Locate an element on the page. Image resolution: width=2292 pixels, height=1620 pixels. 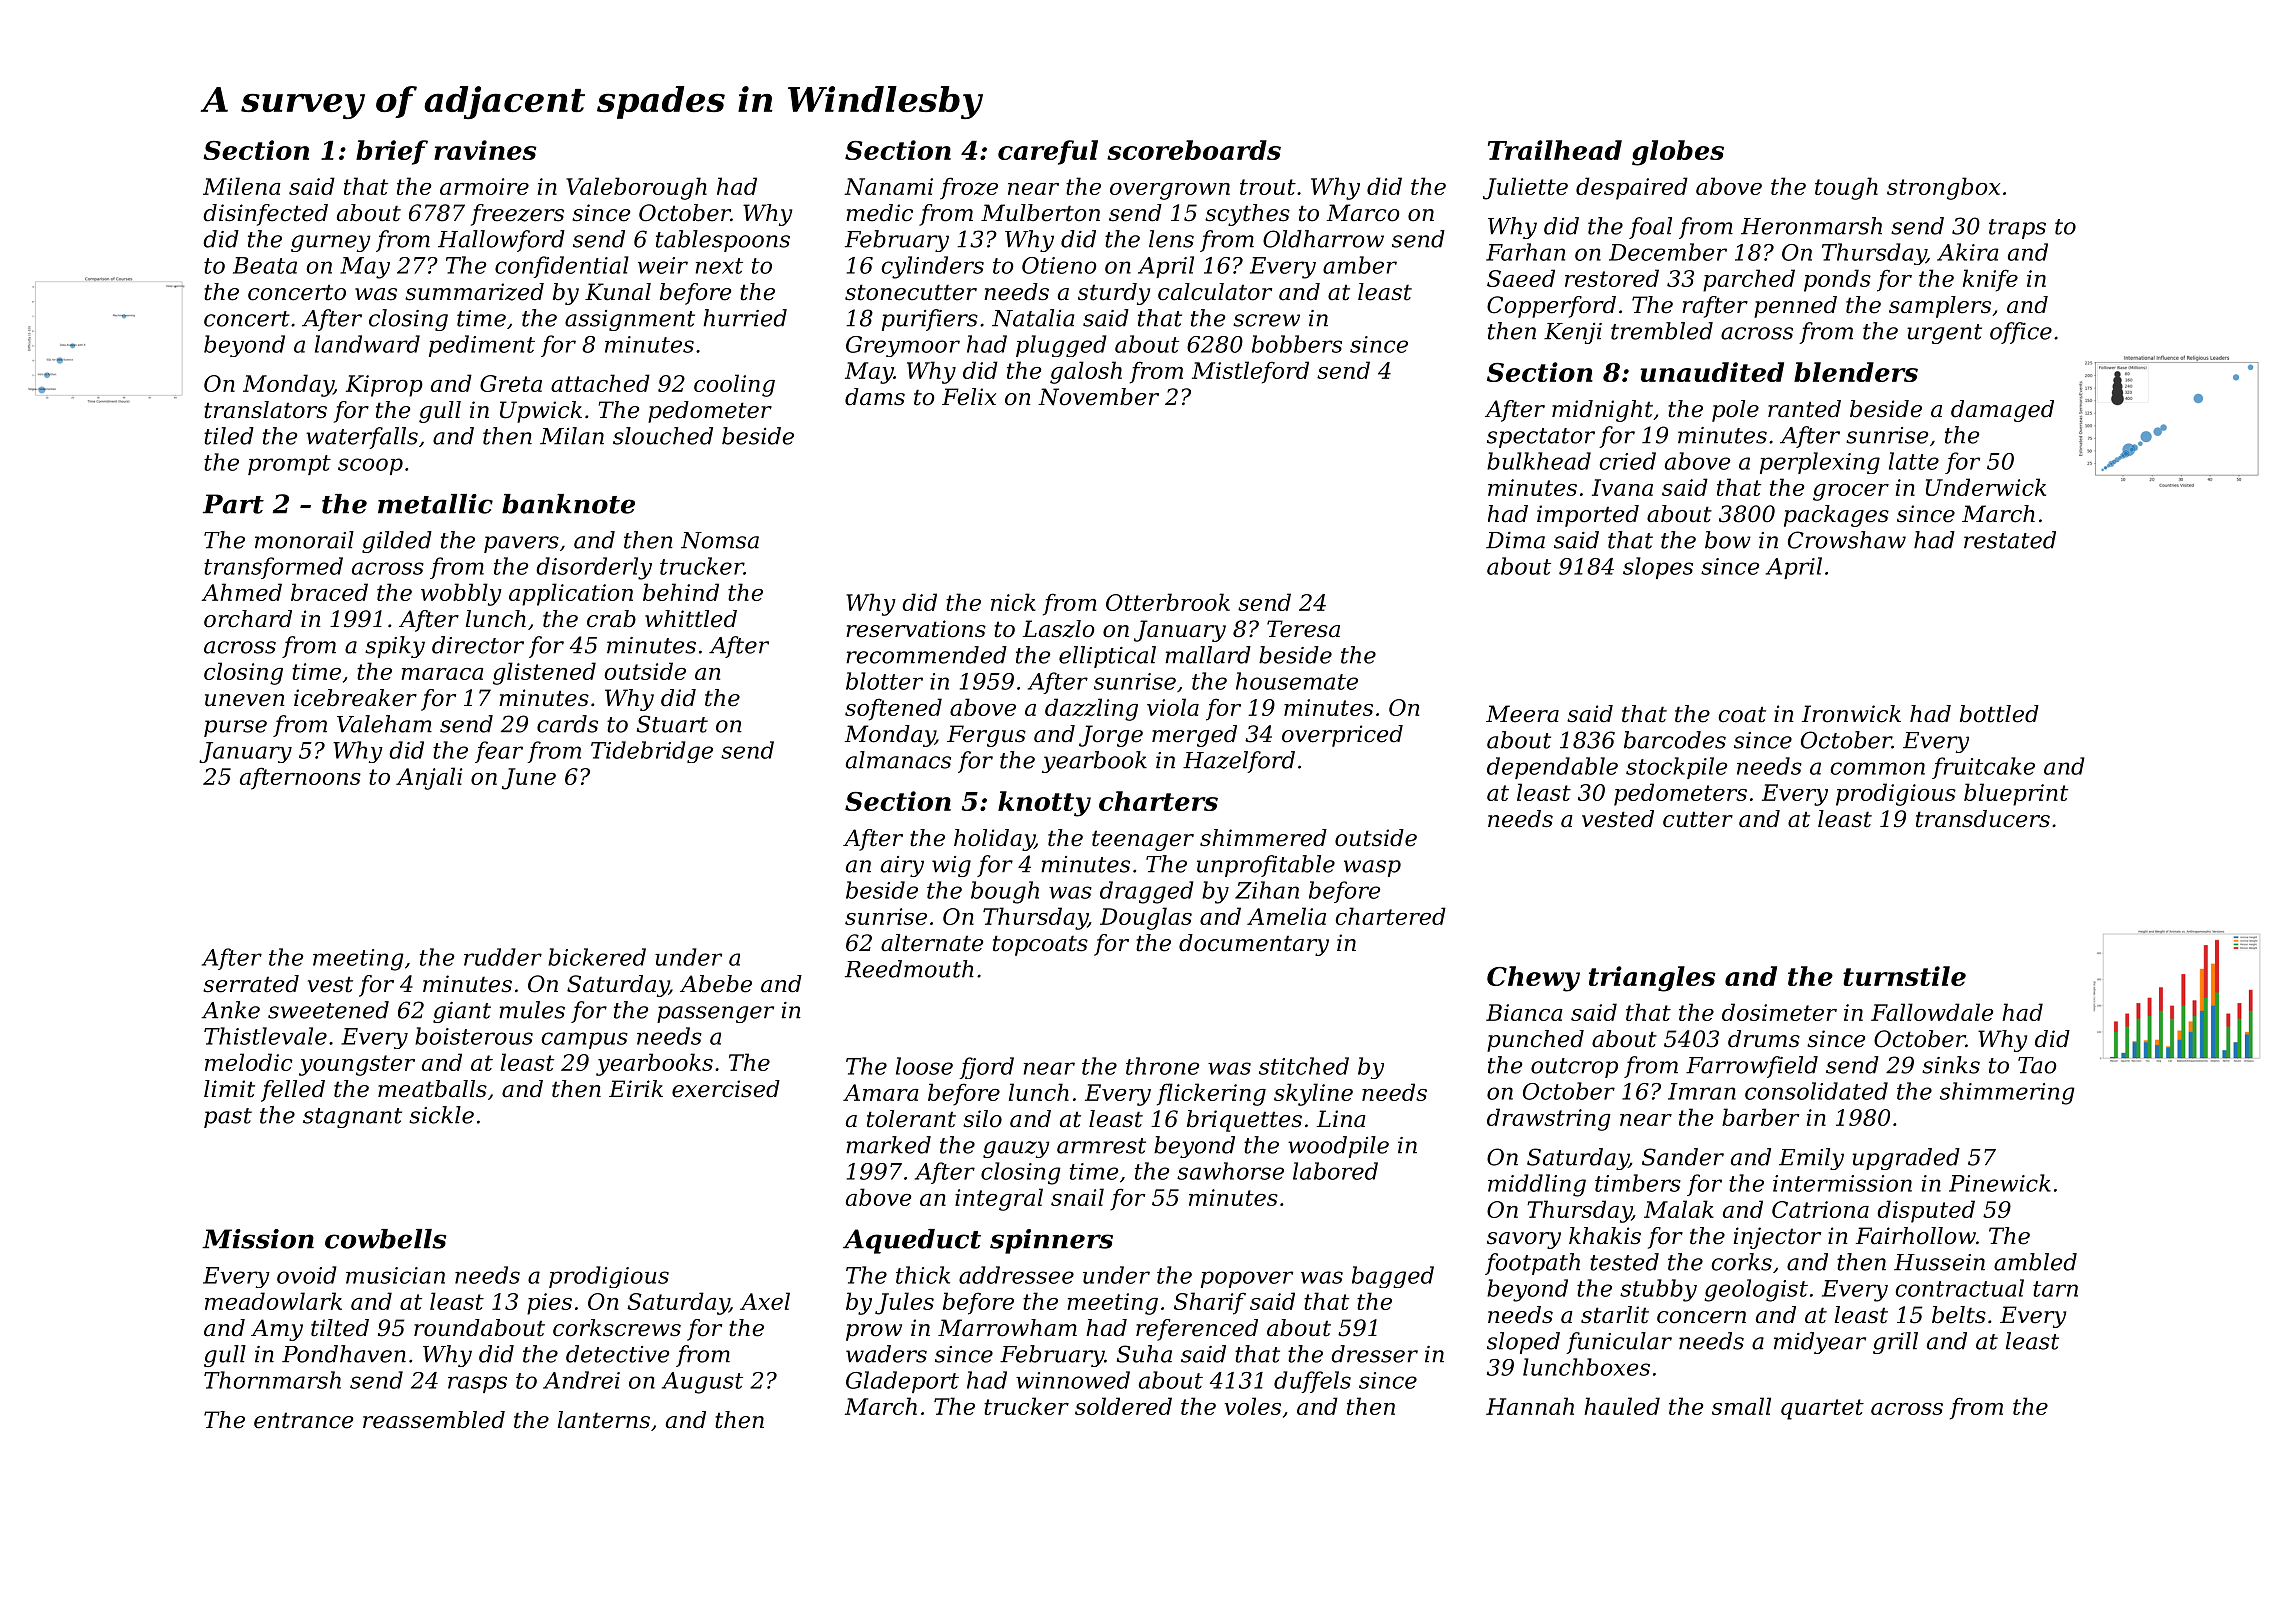
tough is located at coordinates (1846, 188).
